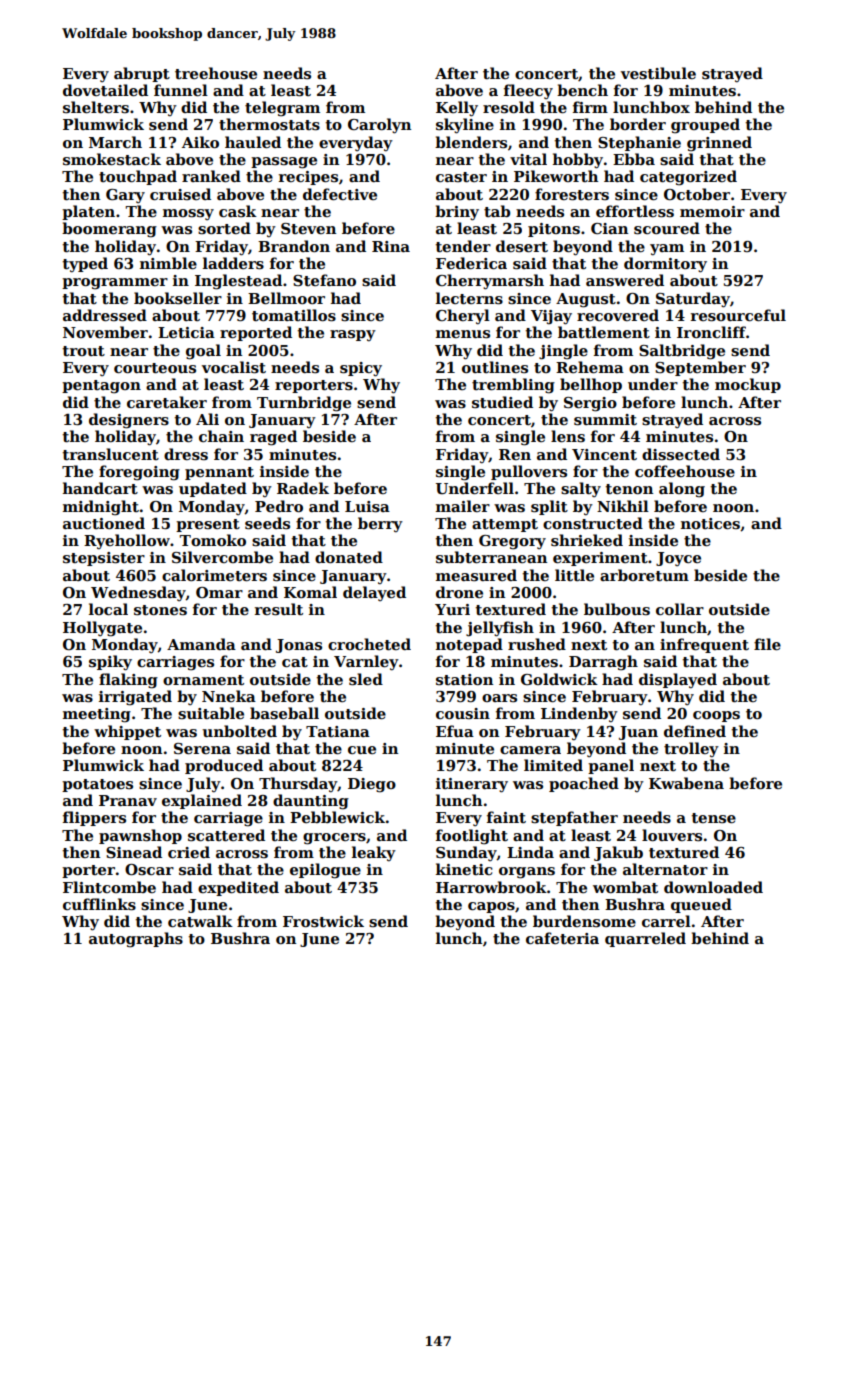 The image size is (849, 1400). I want to click on scoured, so click(667, 228).
